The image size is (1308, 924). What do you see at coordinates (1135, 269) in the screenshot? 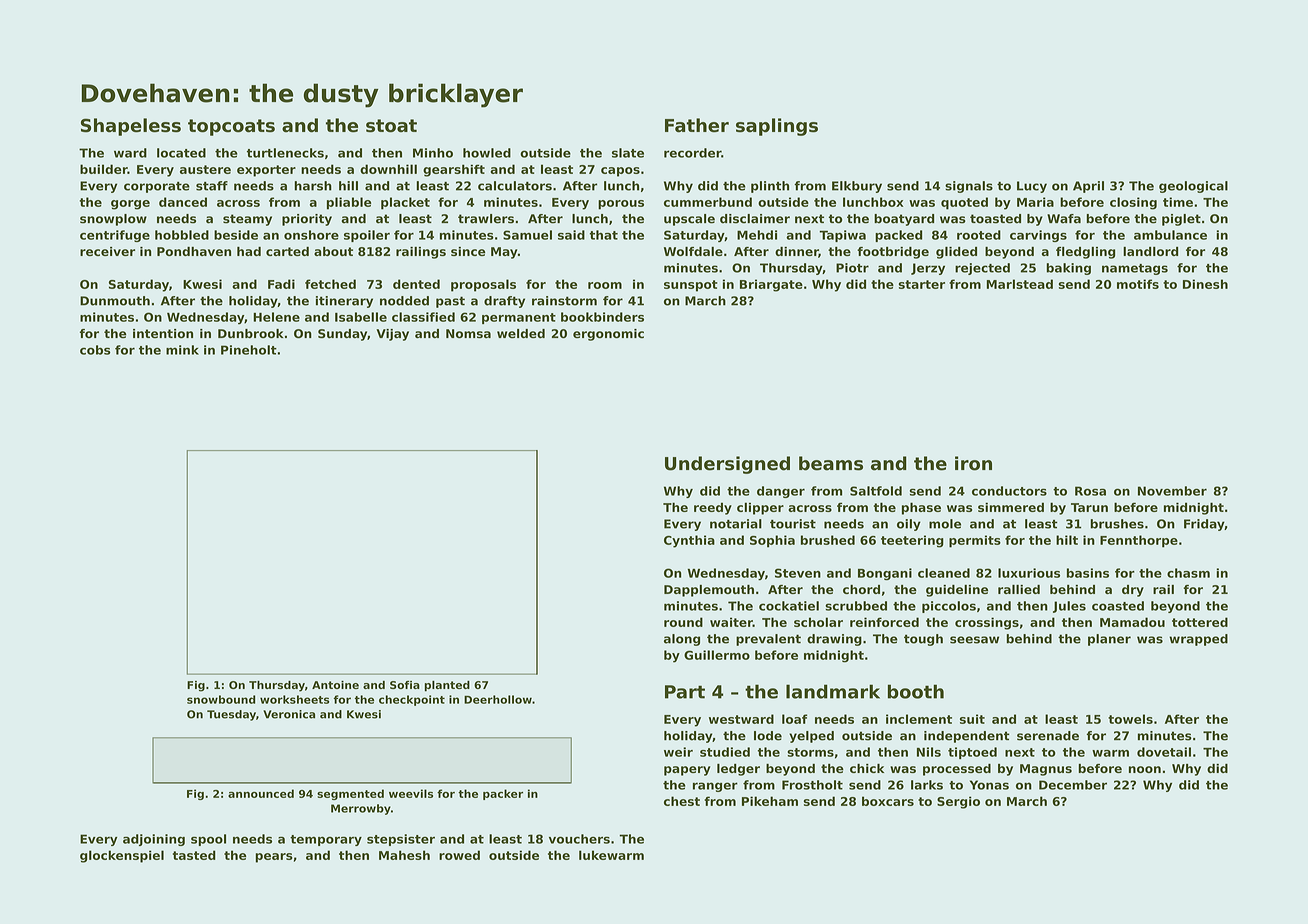
I see `nametags` at bounding box center [1135, 269].
